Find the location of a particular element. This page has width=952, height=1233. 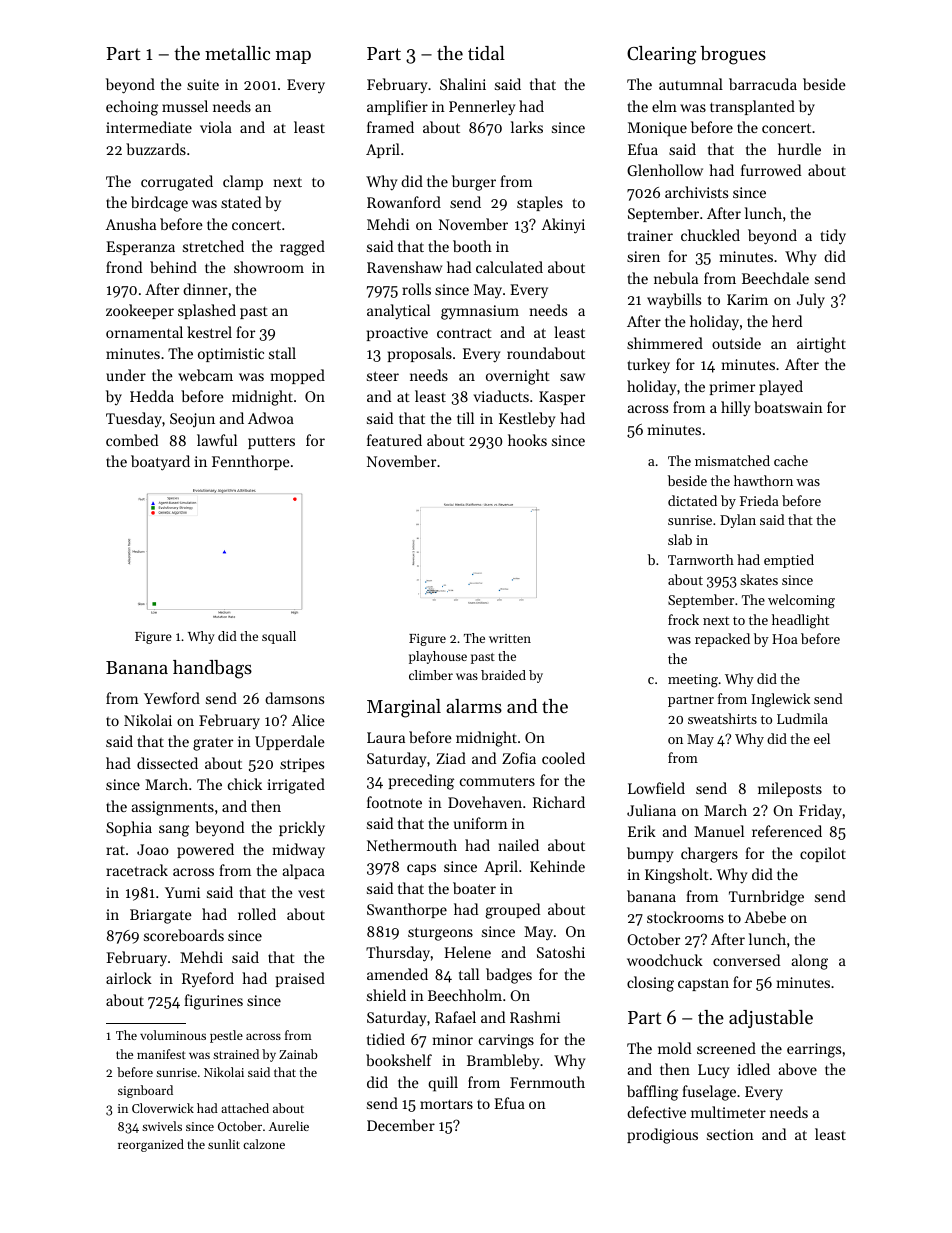

Richard is located at coordinates (559, 802).
